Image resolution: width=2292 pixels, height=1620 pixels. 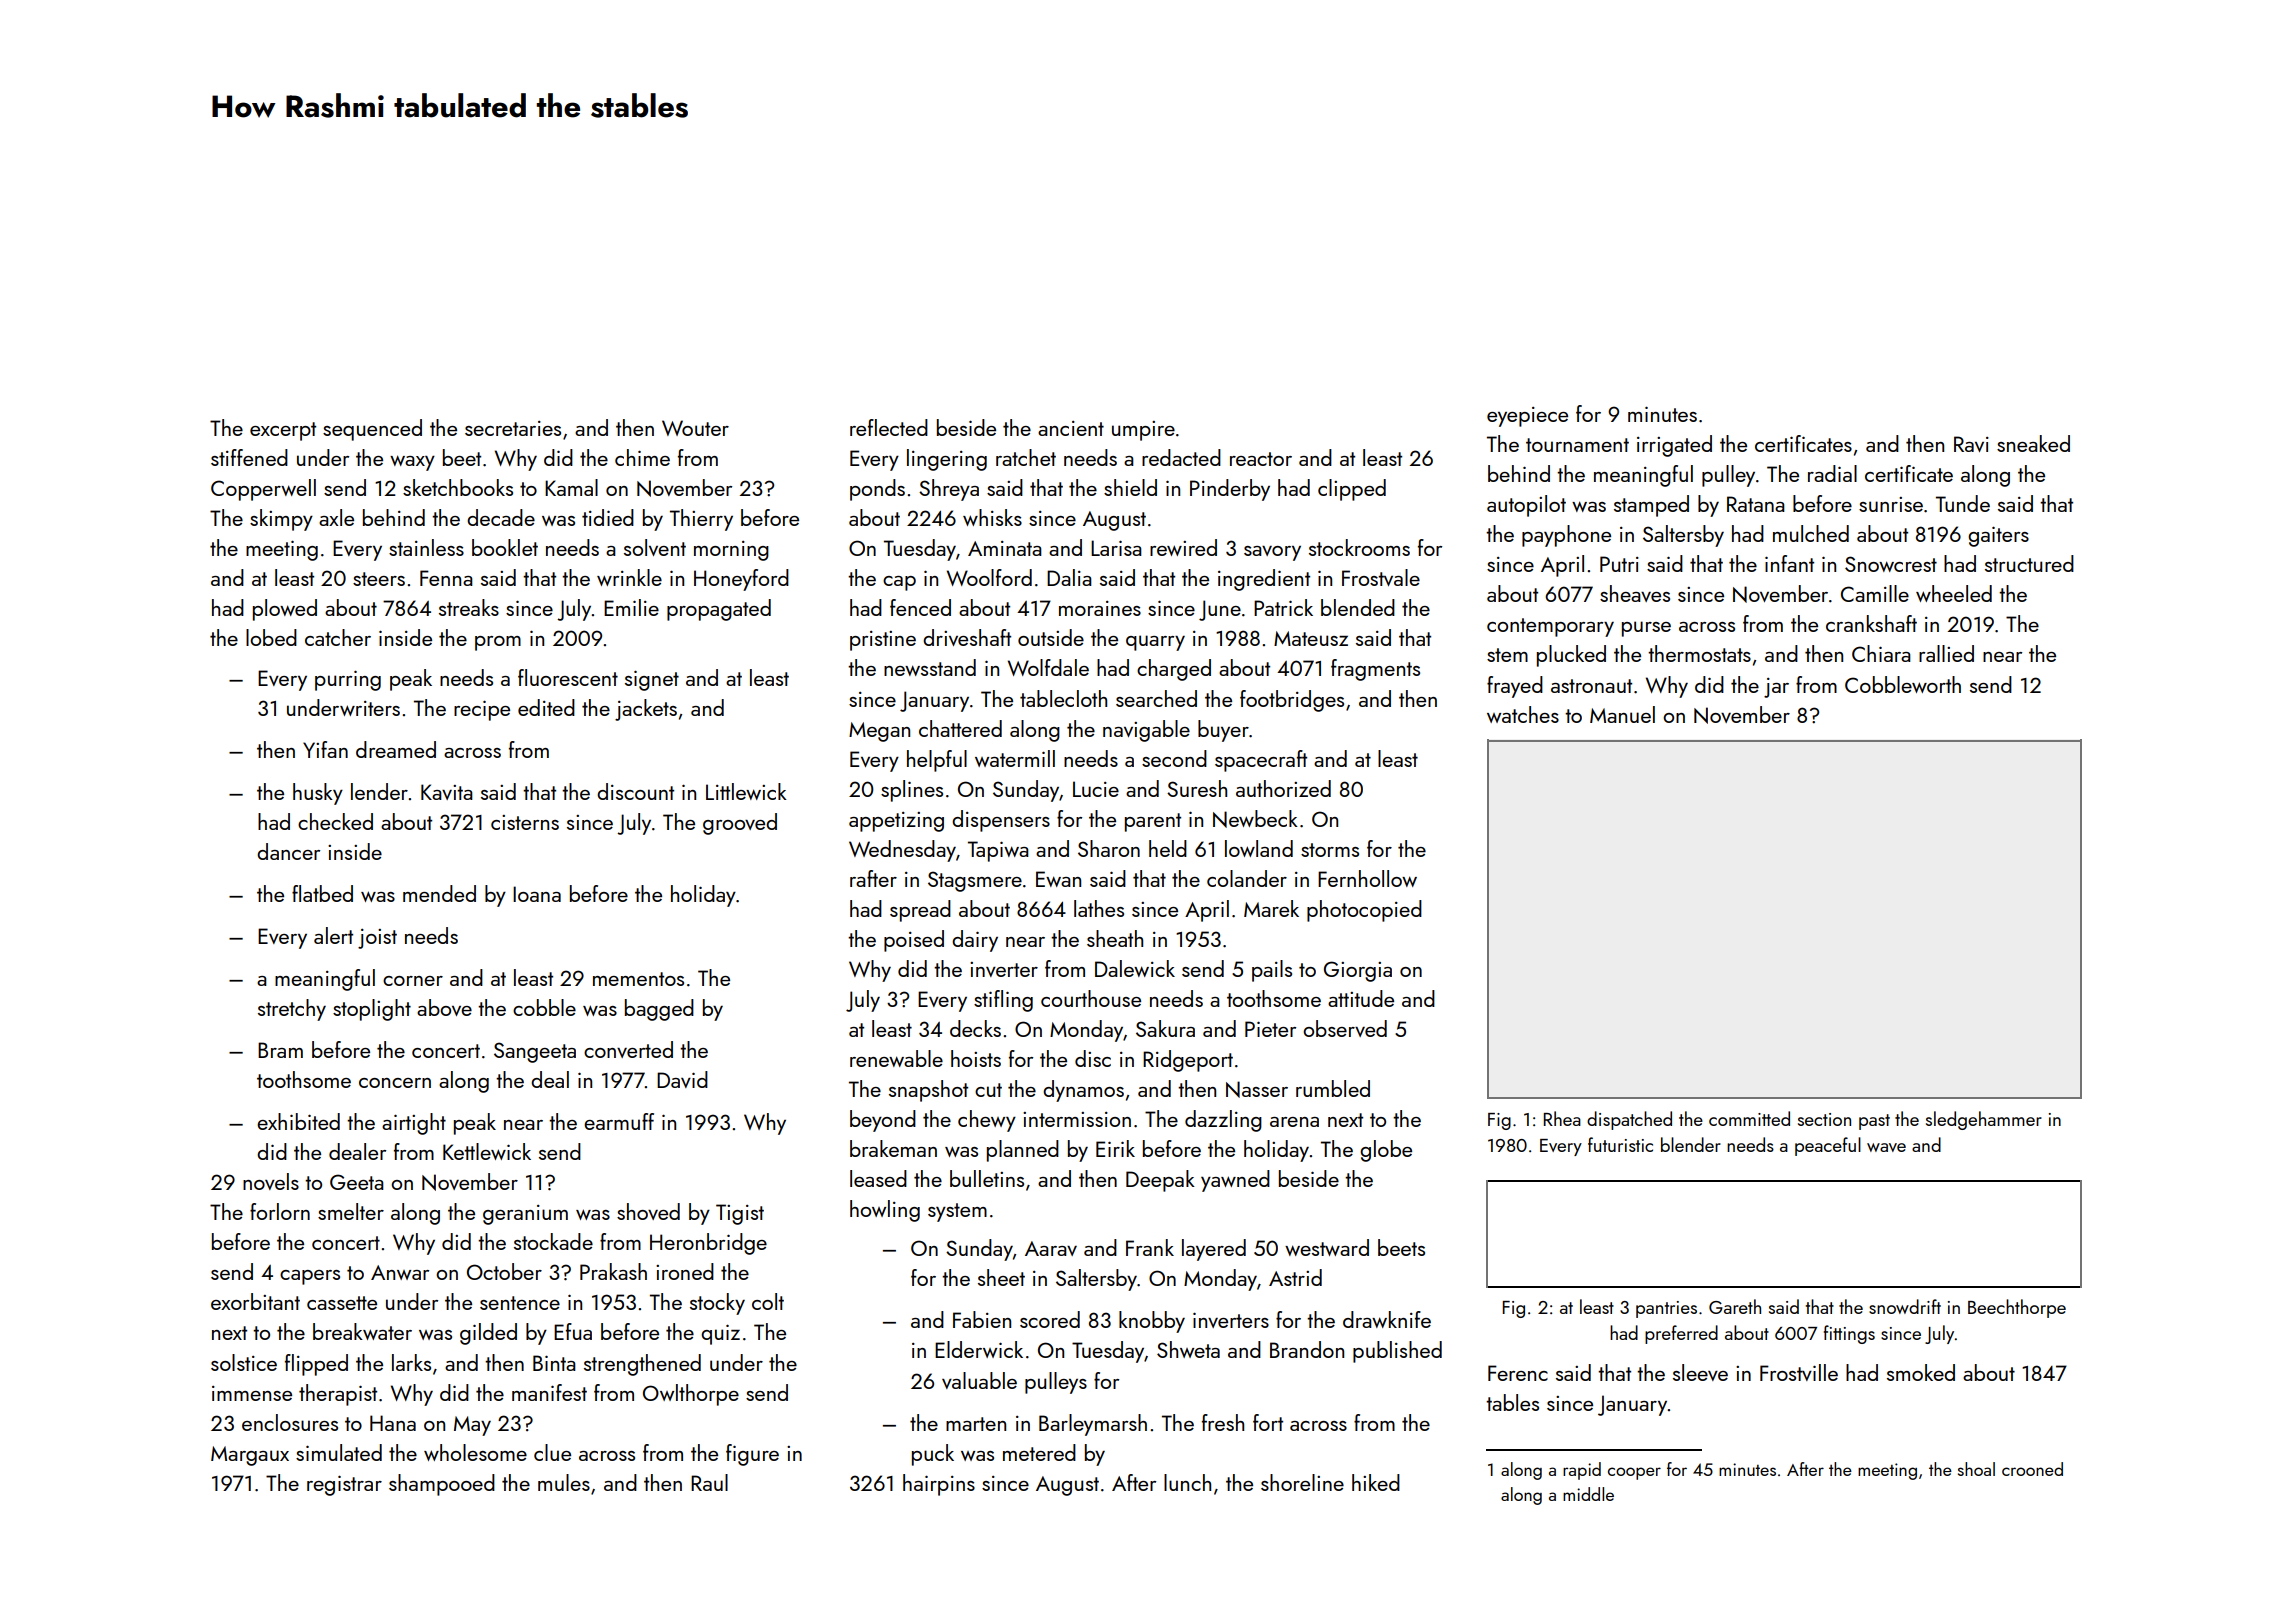 I want to click on moraines, so click(x=1100, y=608).
